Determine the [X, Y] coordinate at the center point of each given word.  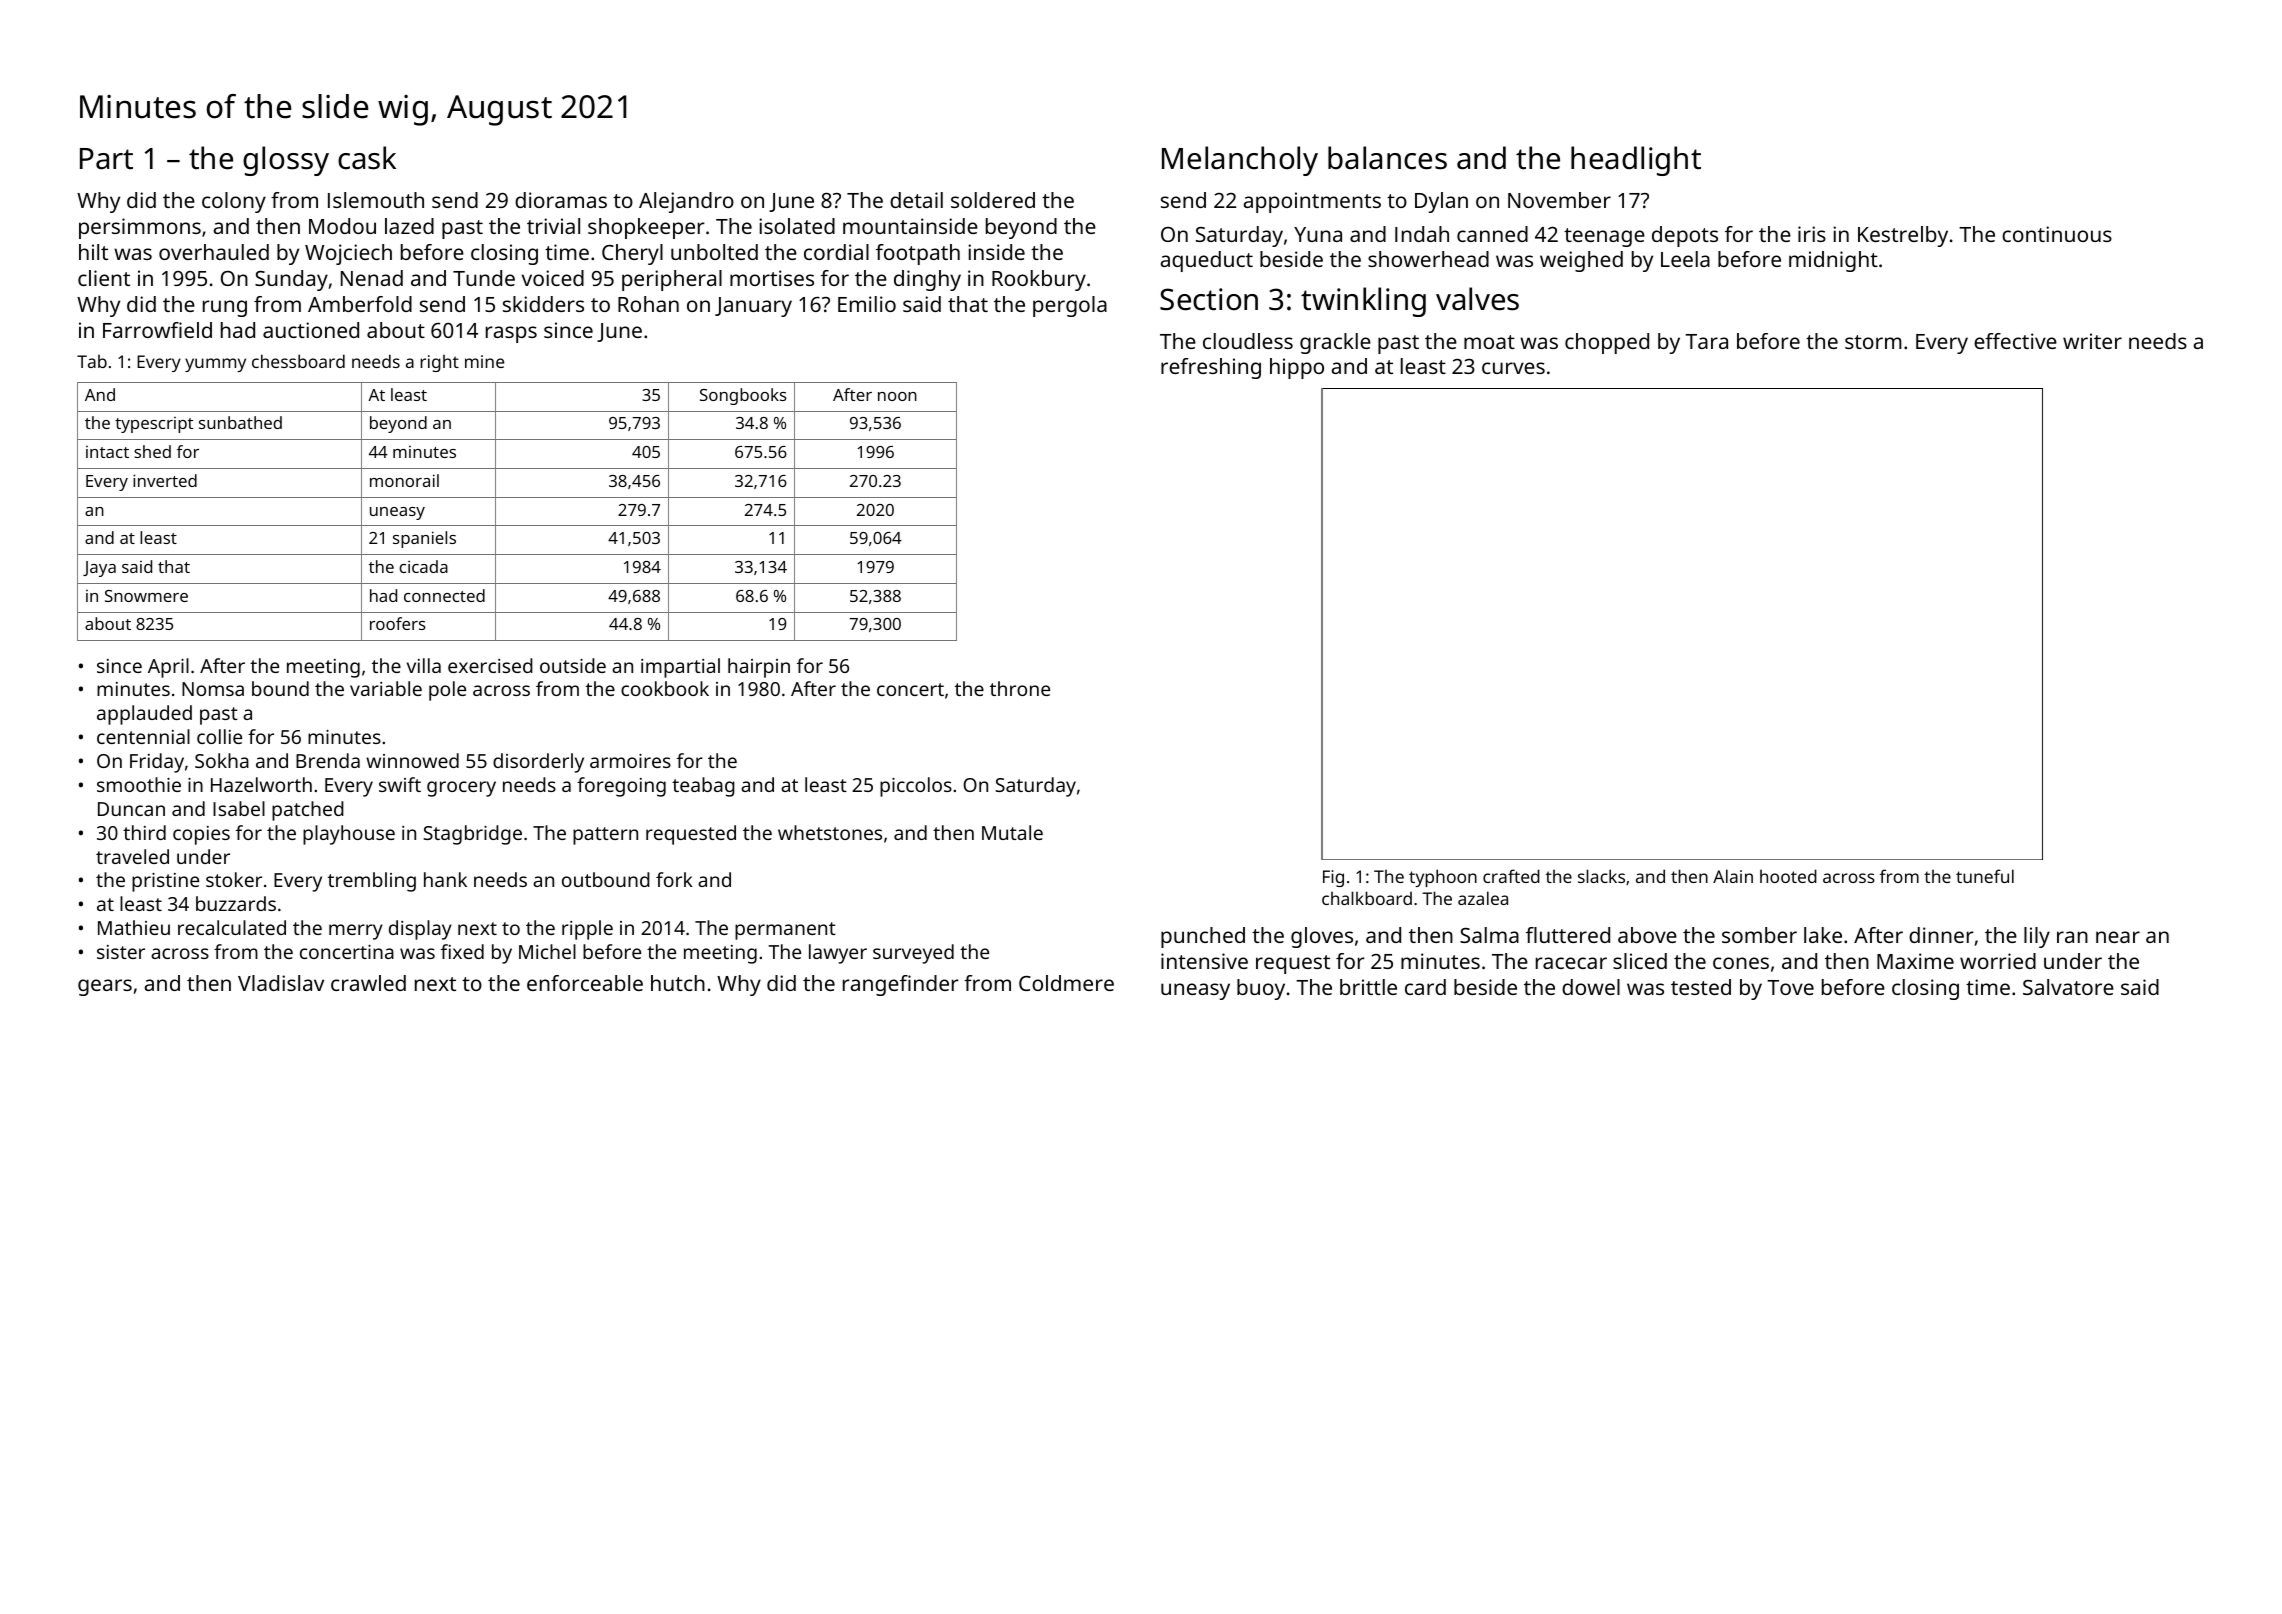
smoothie [139, 784]
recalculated [232, 927]
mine [484, 361]
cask [367, 158]
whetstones [830, 832]
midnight [1833, 261]
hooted [1788, 876]
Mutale [1012, 832]
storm [1873, 342]
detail [916, 200]
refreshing [1211, 368]
